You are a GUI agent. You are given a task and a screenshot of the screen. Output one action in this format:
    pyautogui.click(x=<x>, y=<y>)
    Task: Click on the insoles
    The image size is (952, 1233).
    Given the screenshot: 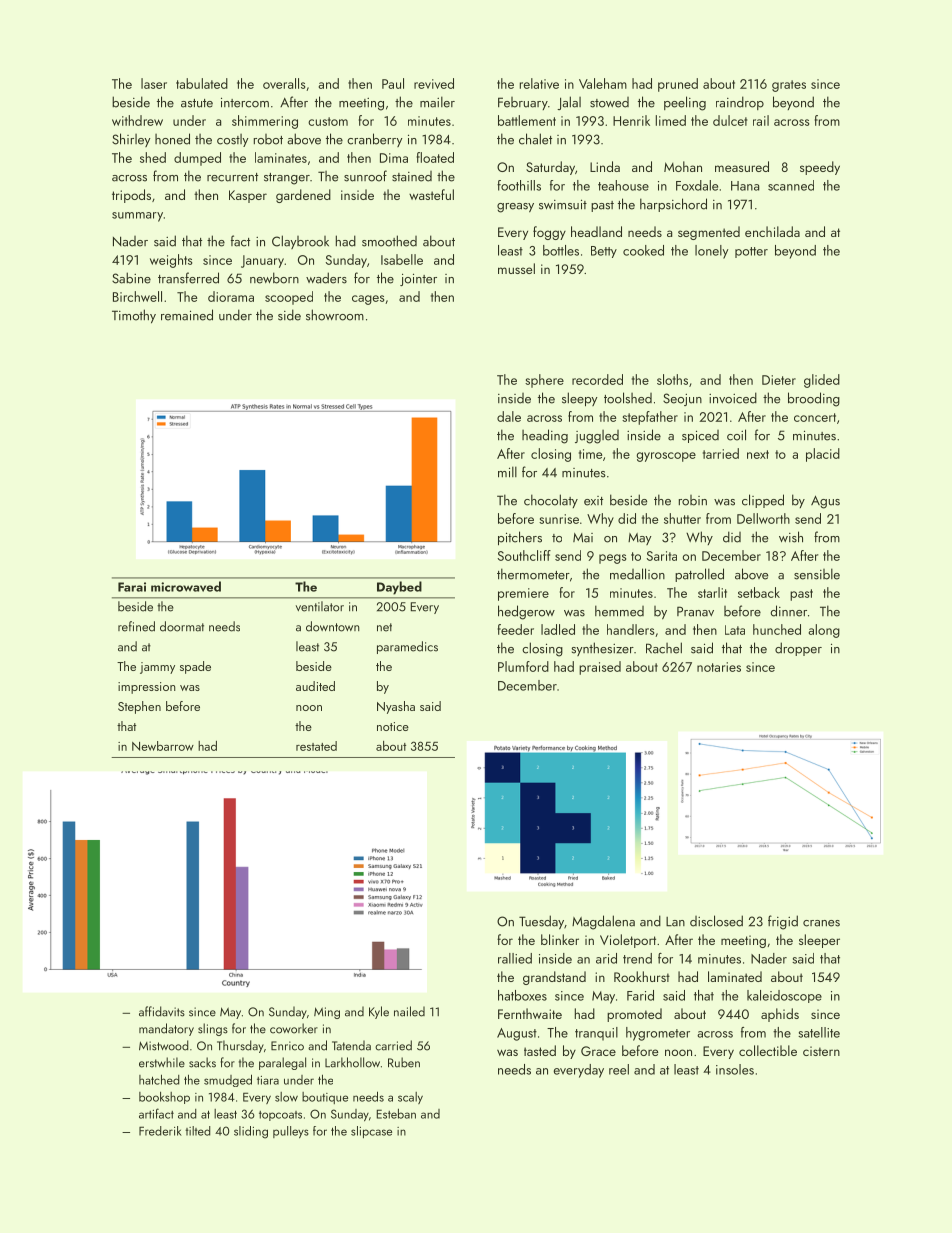 What is the action you would take?
    pyautogui.click(x=735, y=1069)
